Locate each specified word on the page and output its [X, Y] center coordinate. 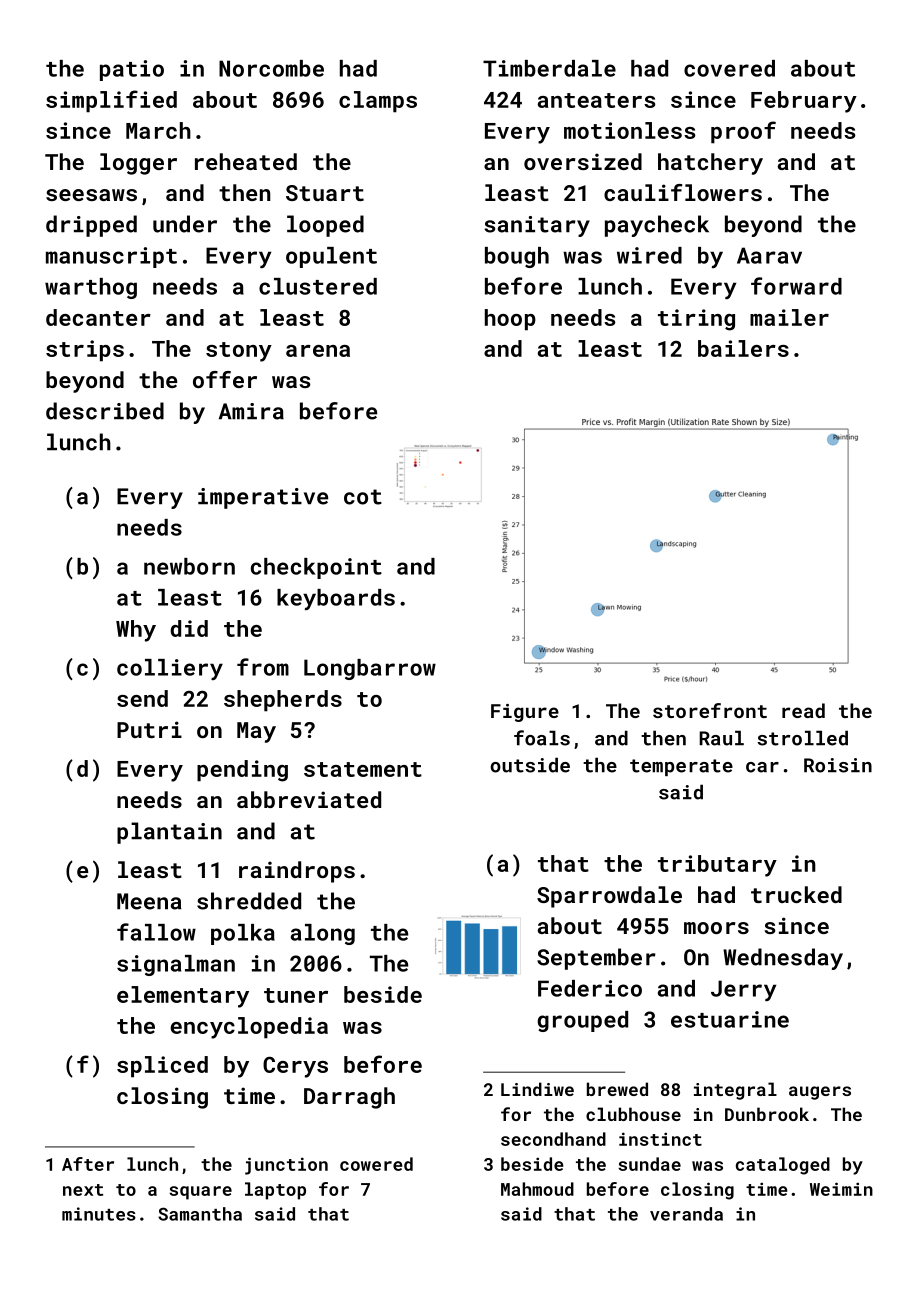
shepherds [283, 701]
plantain [169, 833]
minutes [99, 1214]
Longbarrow [370, 669]
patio [132, 70]
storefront [710, 710]
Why [136, 631]
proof [743, 132]
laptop [275, 1191]
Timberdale [549, 68]
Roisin [838, 765]
